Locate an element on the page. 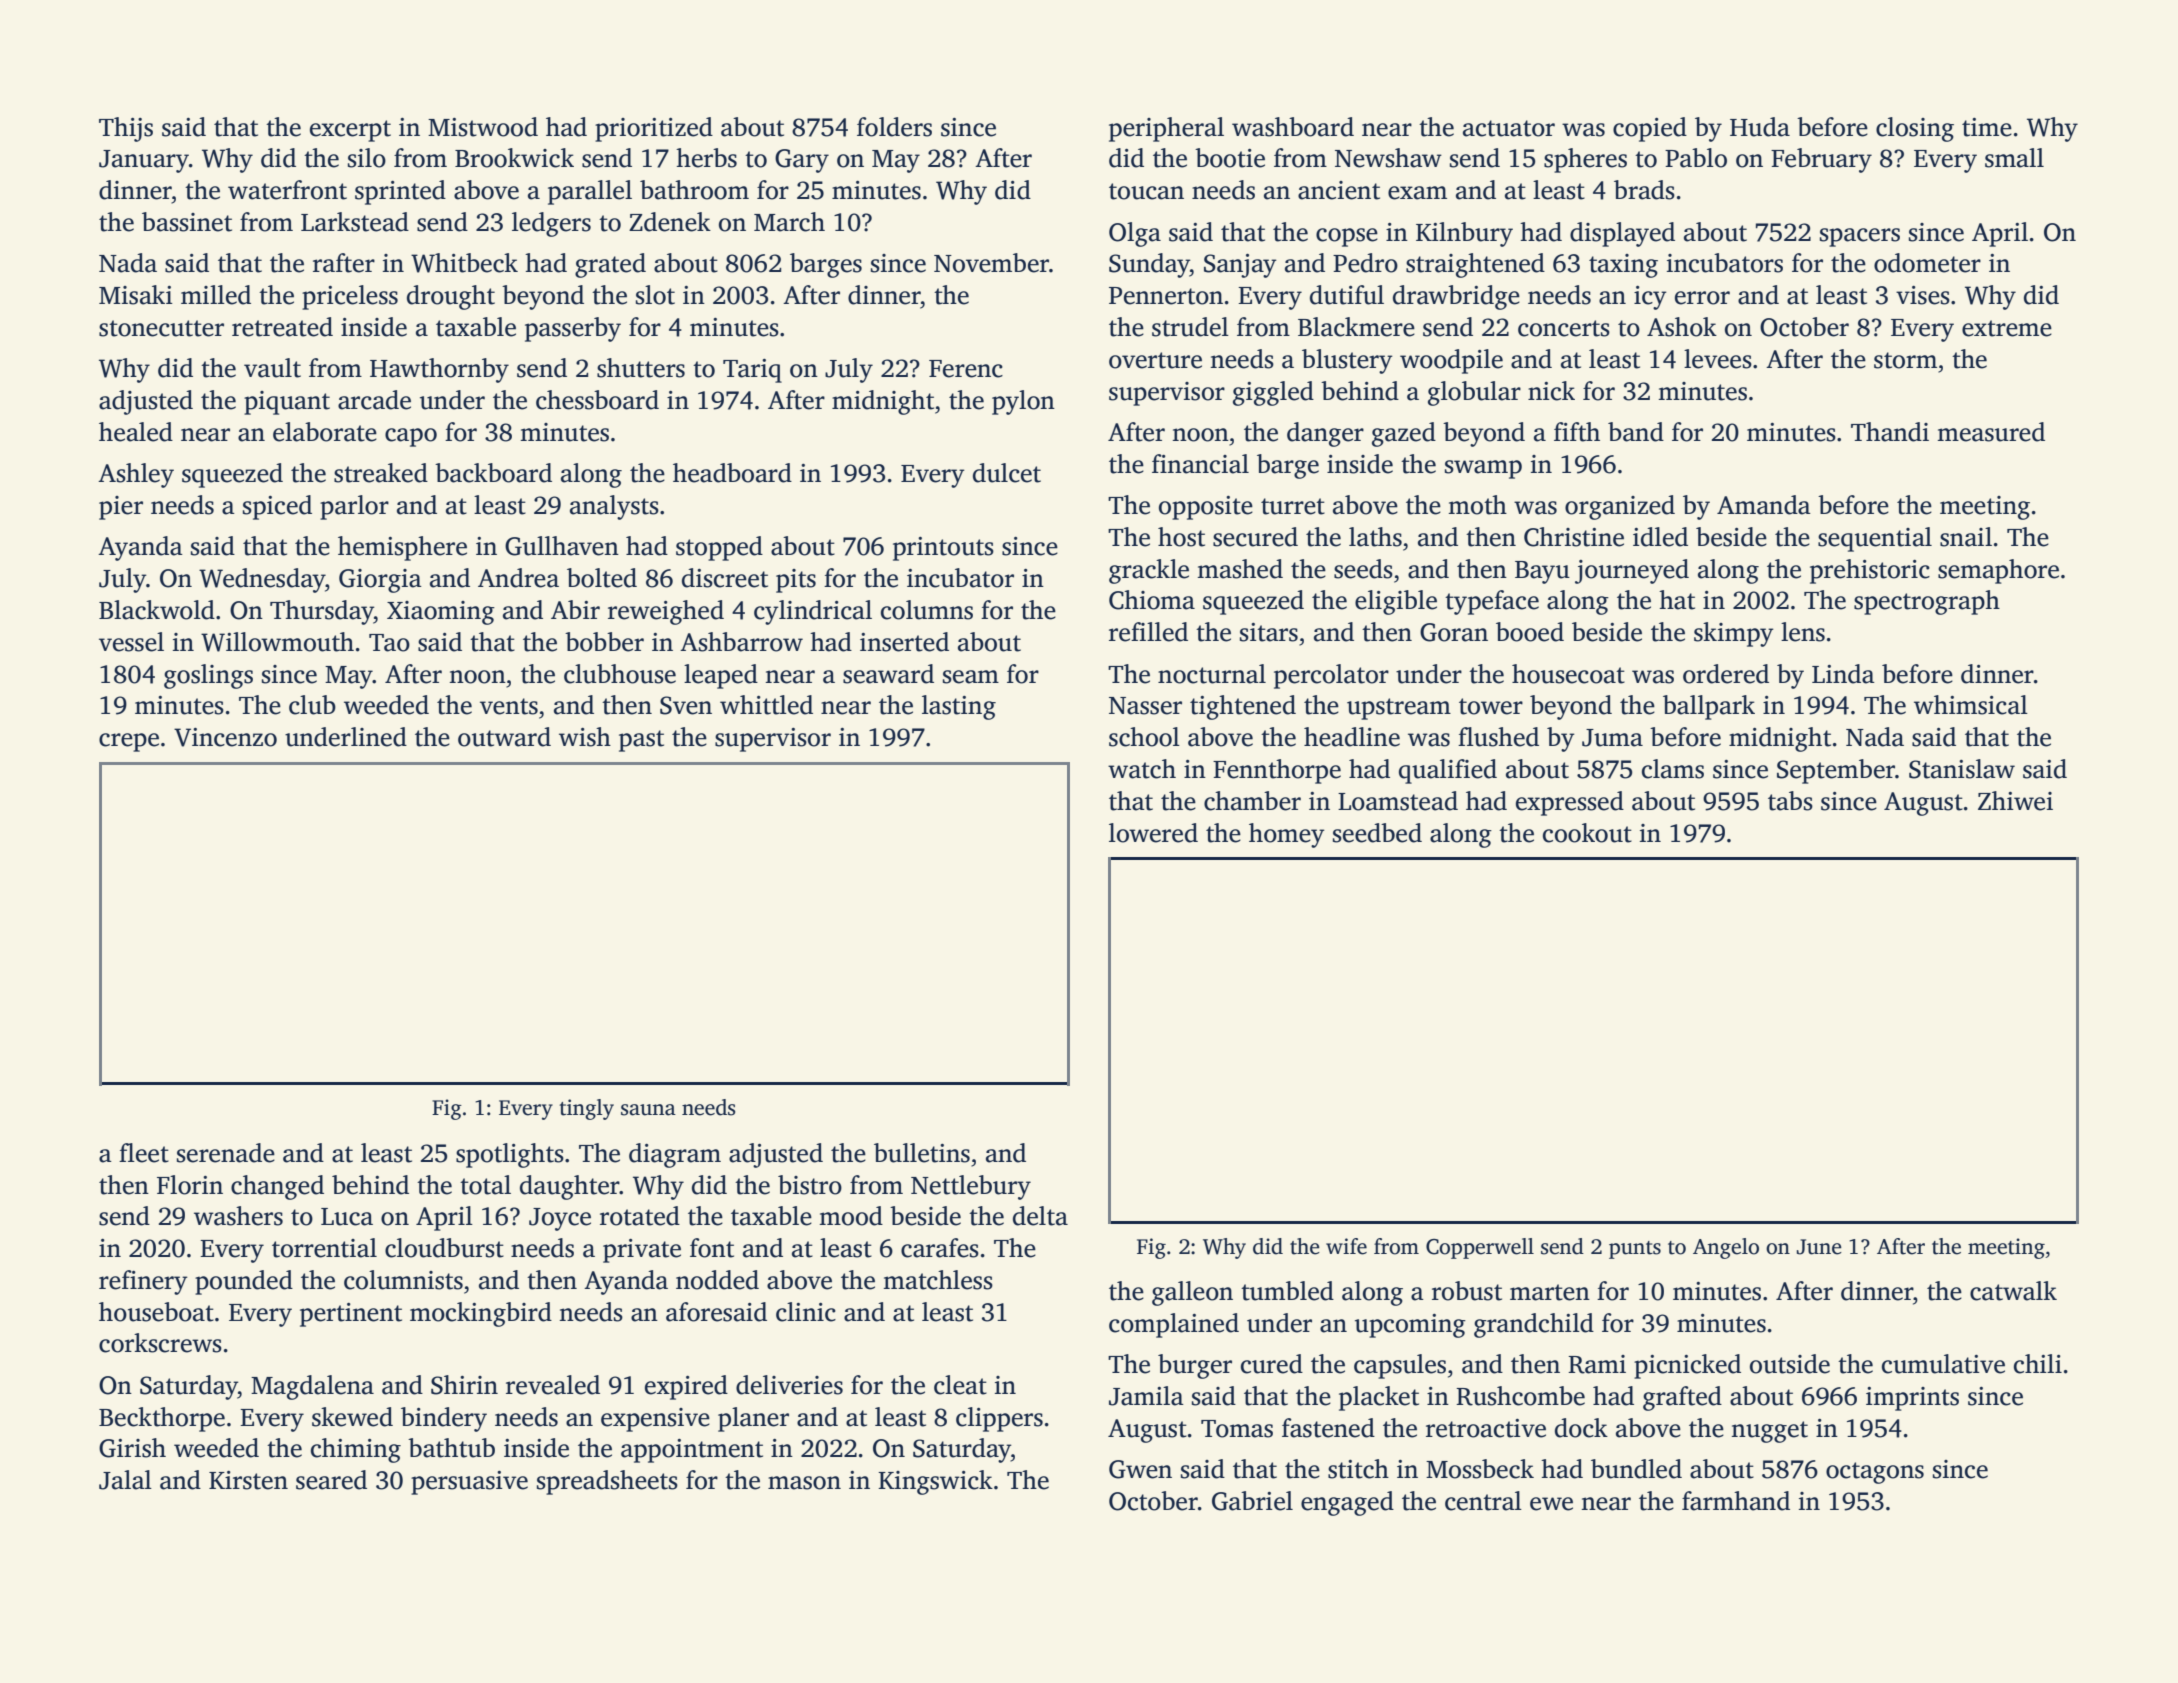  Thijs is located at coordinates (126, 129).
